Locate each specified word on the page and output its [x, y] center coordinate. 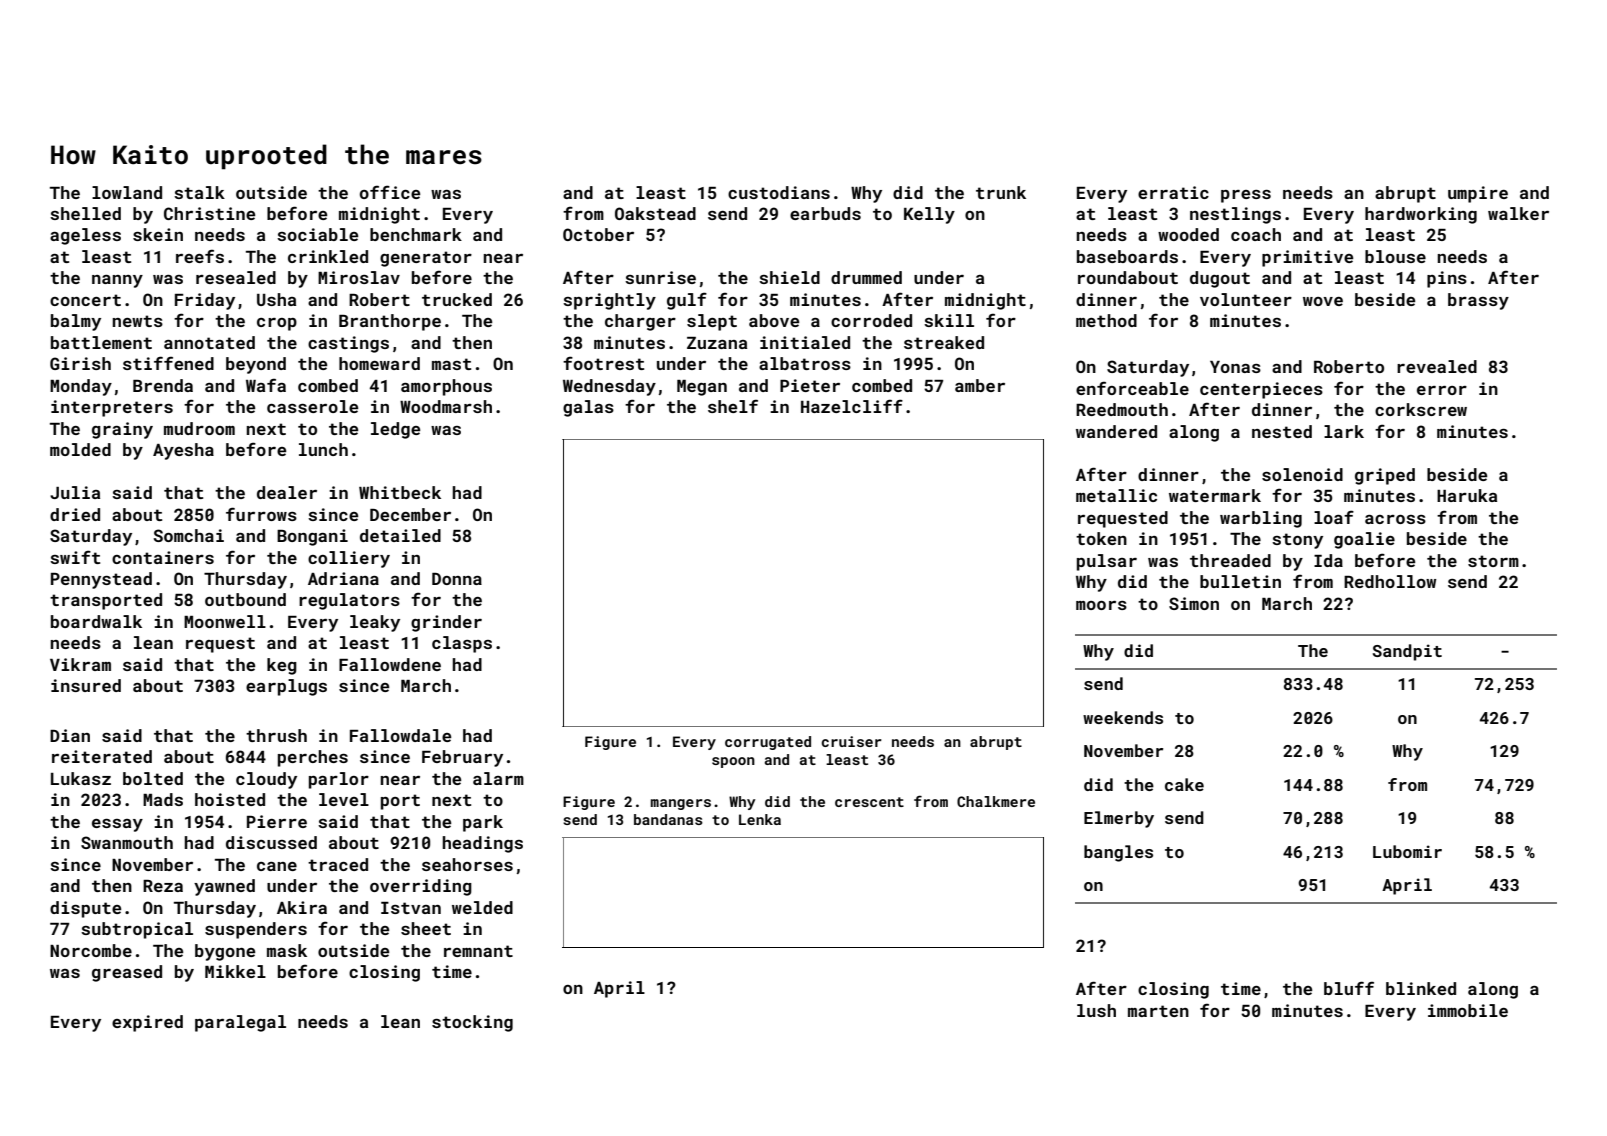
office [390, 192]
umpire [1478, 194]
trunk [1001, 192]
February [462, 758]
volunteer [1246, 299]
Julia [75, 492]
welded [482, 907]
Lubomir [1407, 851]
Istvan [411, 908]
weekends [1123, 717]
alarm [498, 778]
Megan [702, 388]
